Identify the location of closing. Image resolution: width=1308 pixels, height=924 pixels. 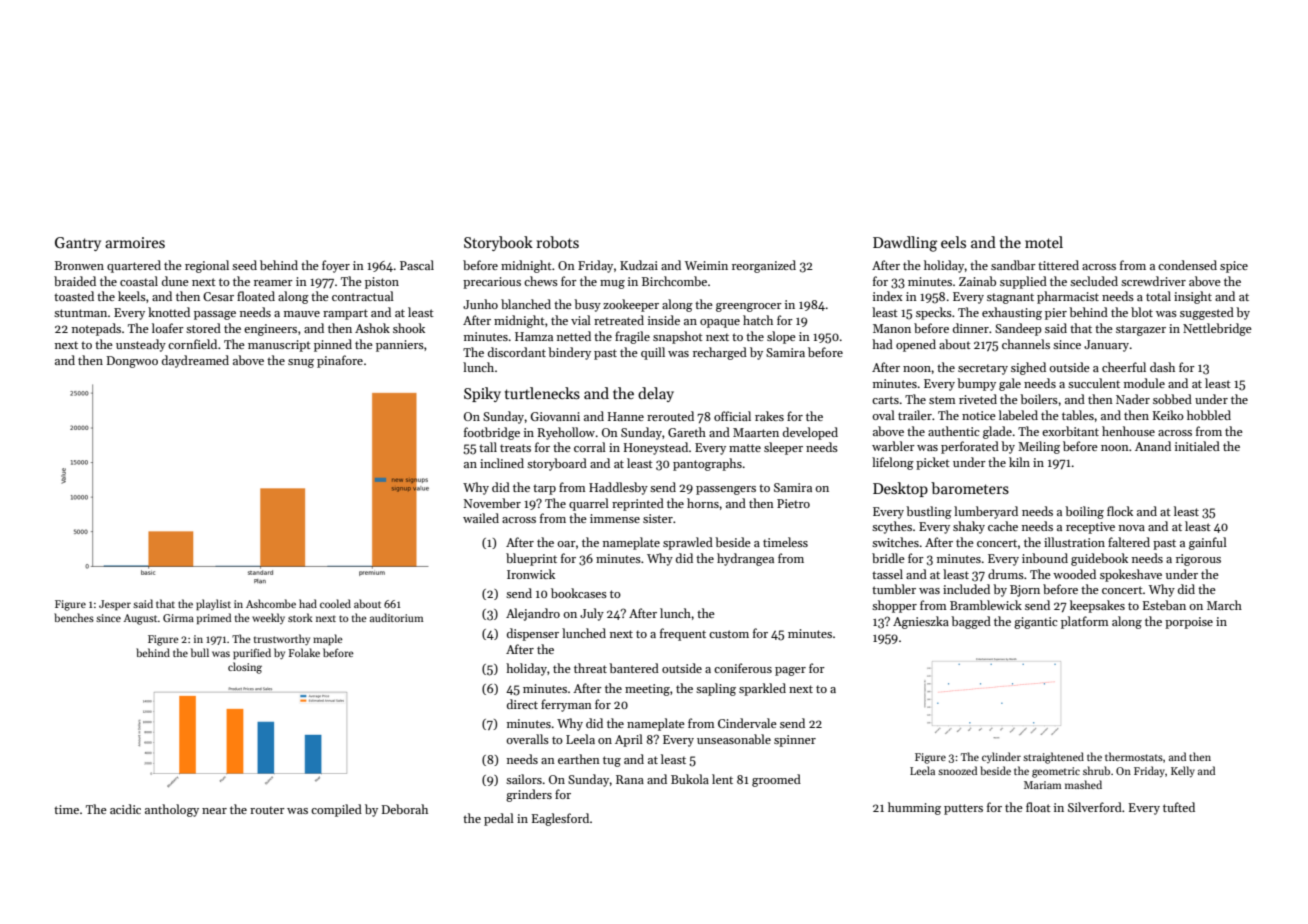
(245, 668).
